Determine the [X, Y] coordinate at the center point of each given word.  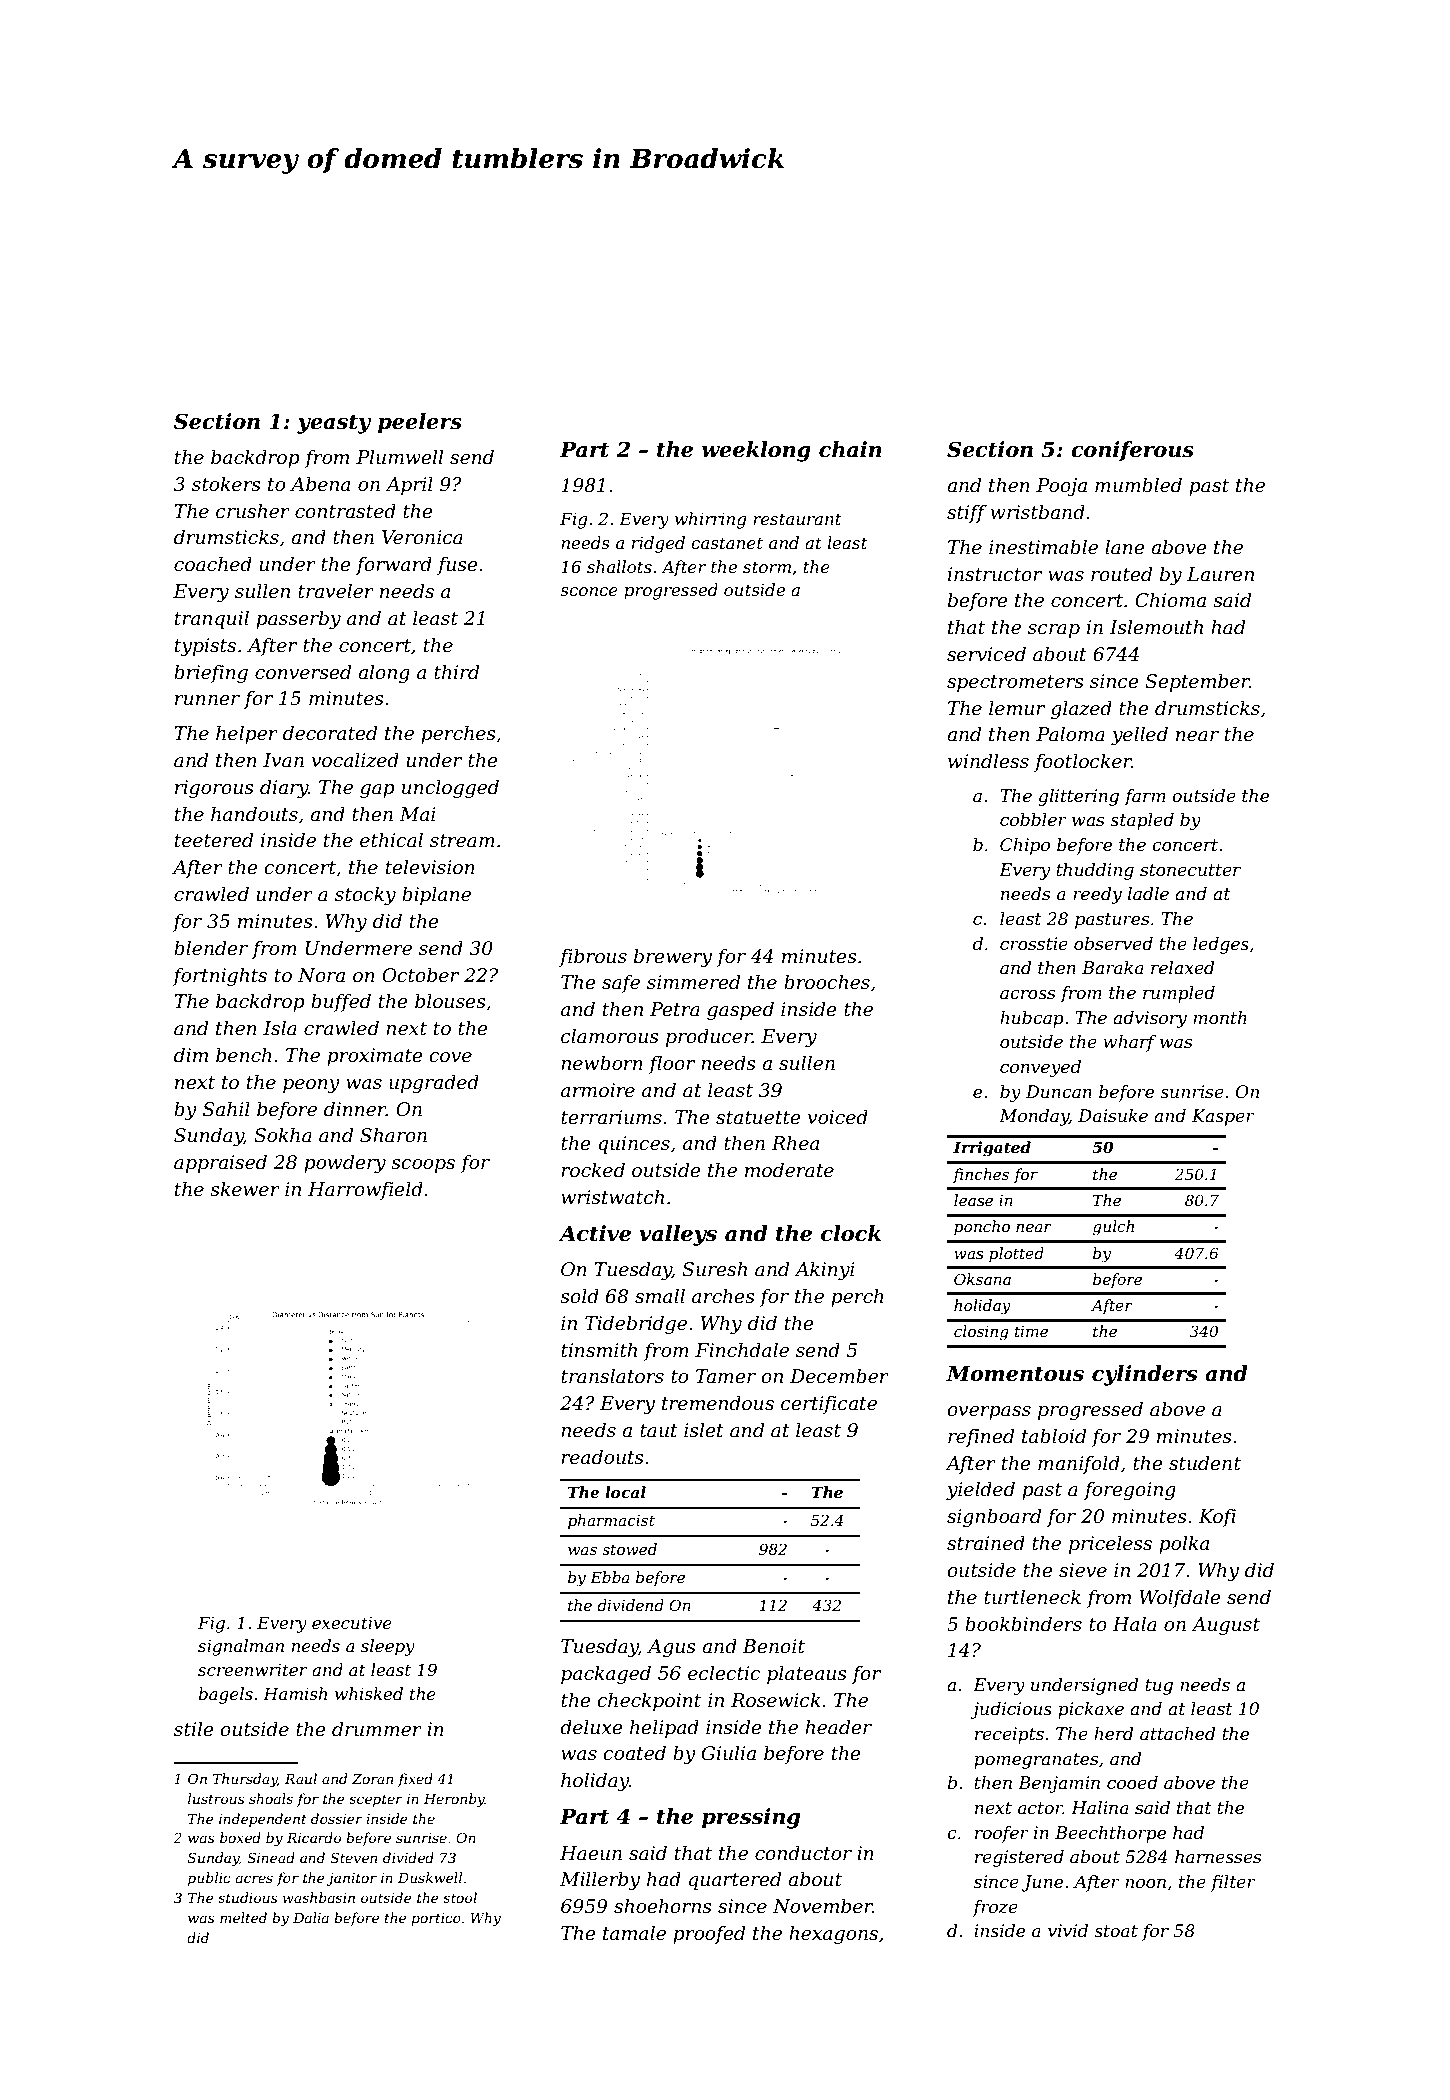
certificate [829, 1405]
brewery [673, 957]
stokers [226, 484]
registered [1019, 1858]
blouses [450, 1001]
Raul [301, 1778]
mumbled [1138, 485]
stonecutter [1190, 870]
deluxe [591, 1727]
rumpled [1179, 994]
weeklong [756, 451]
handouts [254, 814]
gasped [740, 1010]
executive [352, 1623]
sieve [1083, 1570]
